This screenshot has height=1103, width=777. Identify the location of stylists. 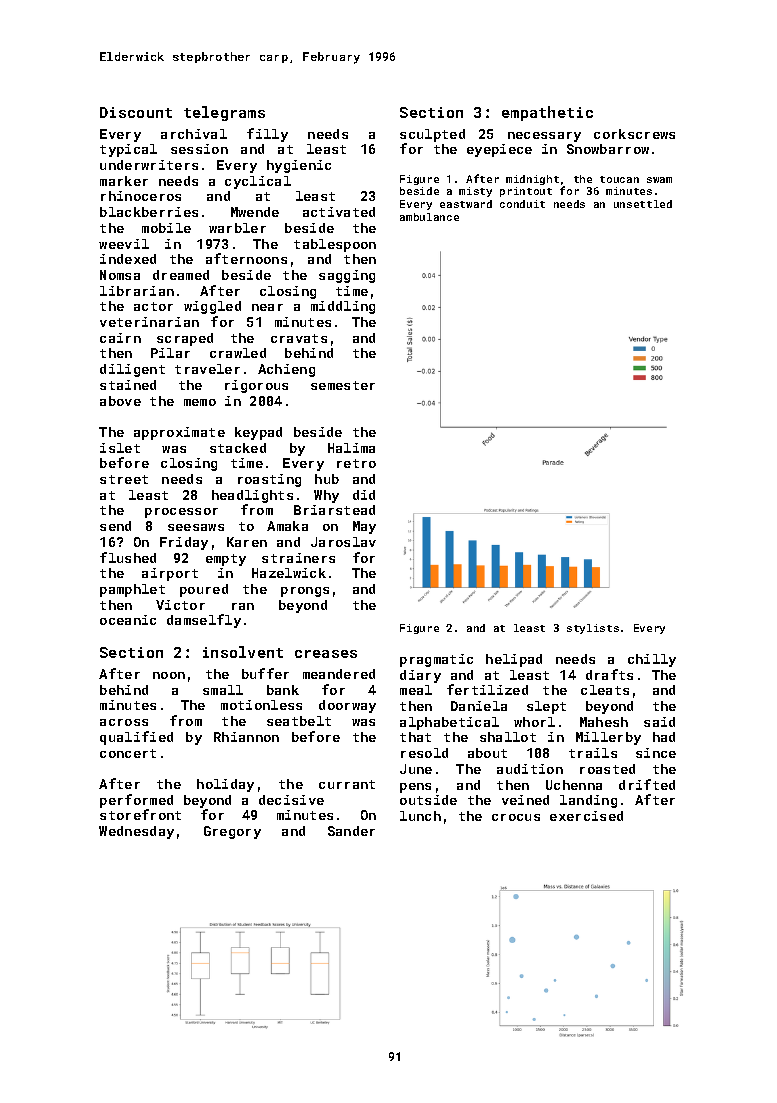
(593, 629).
